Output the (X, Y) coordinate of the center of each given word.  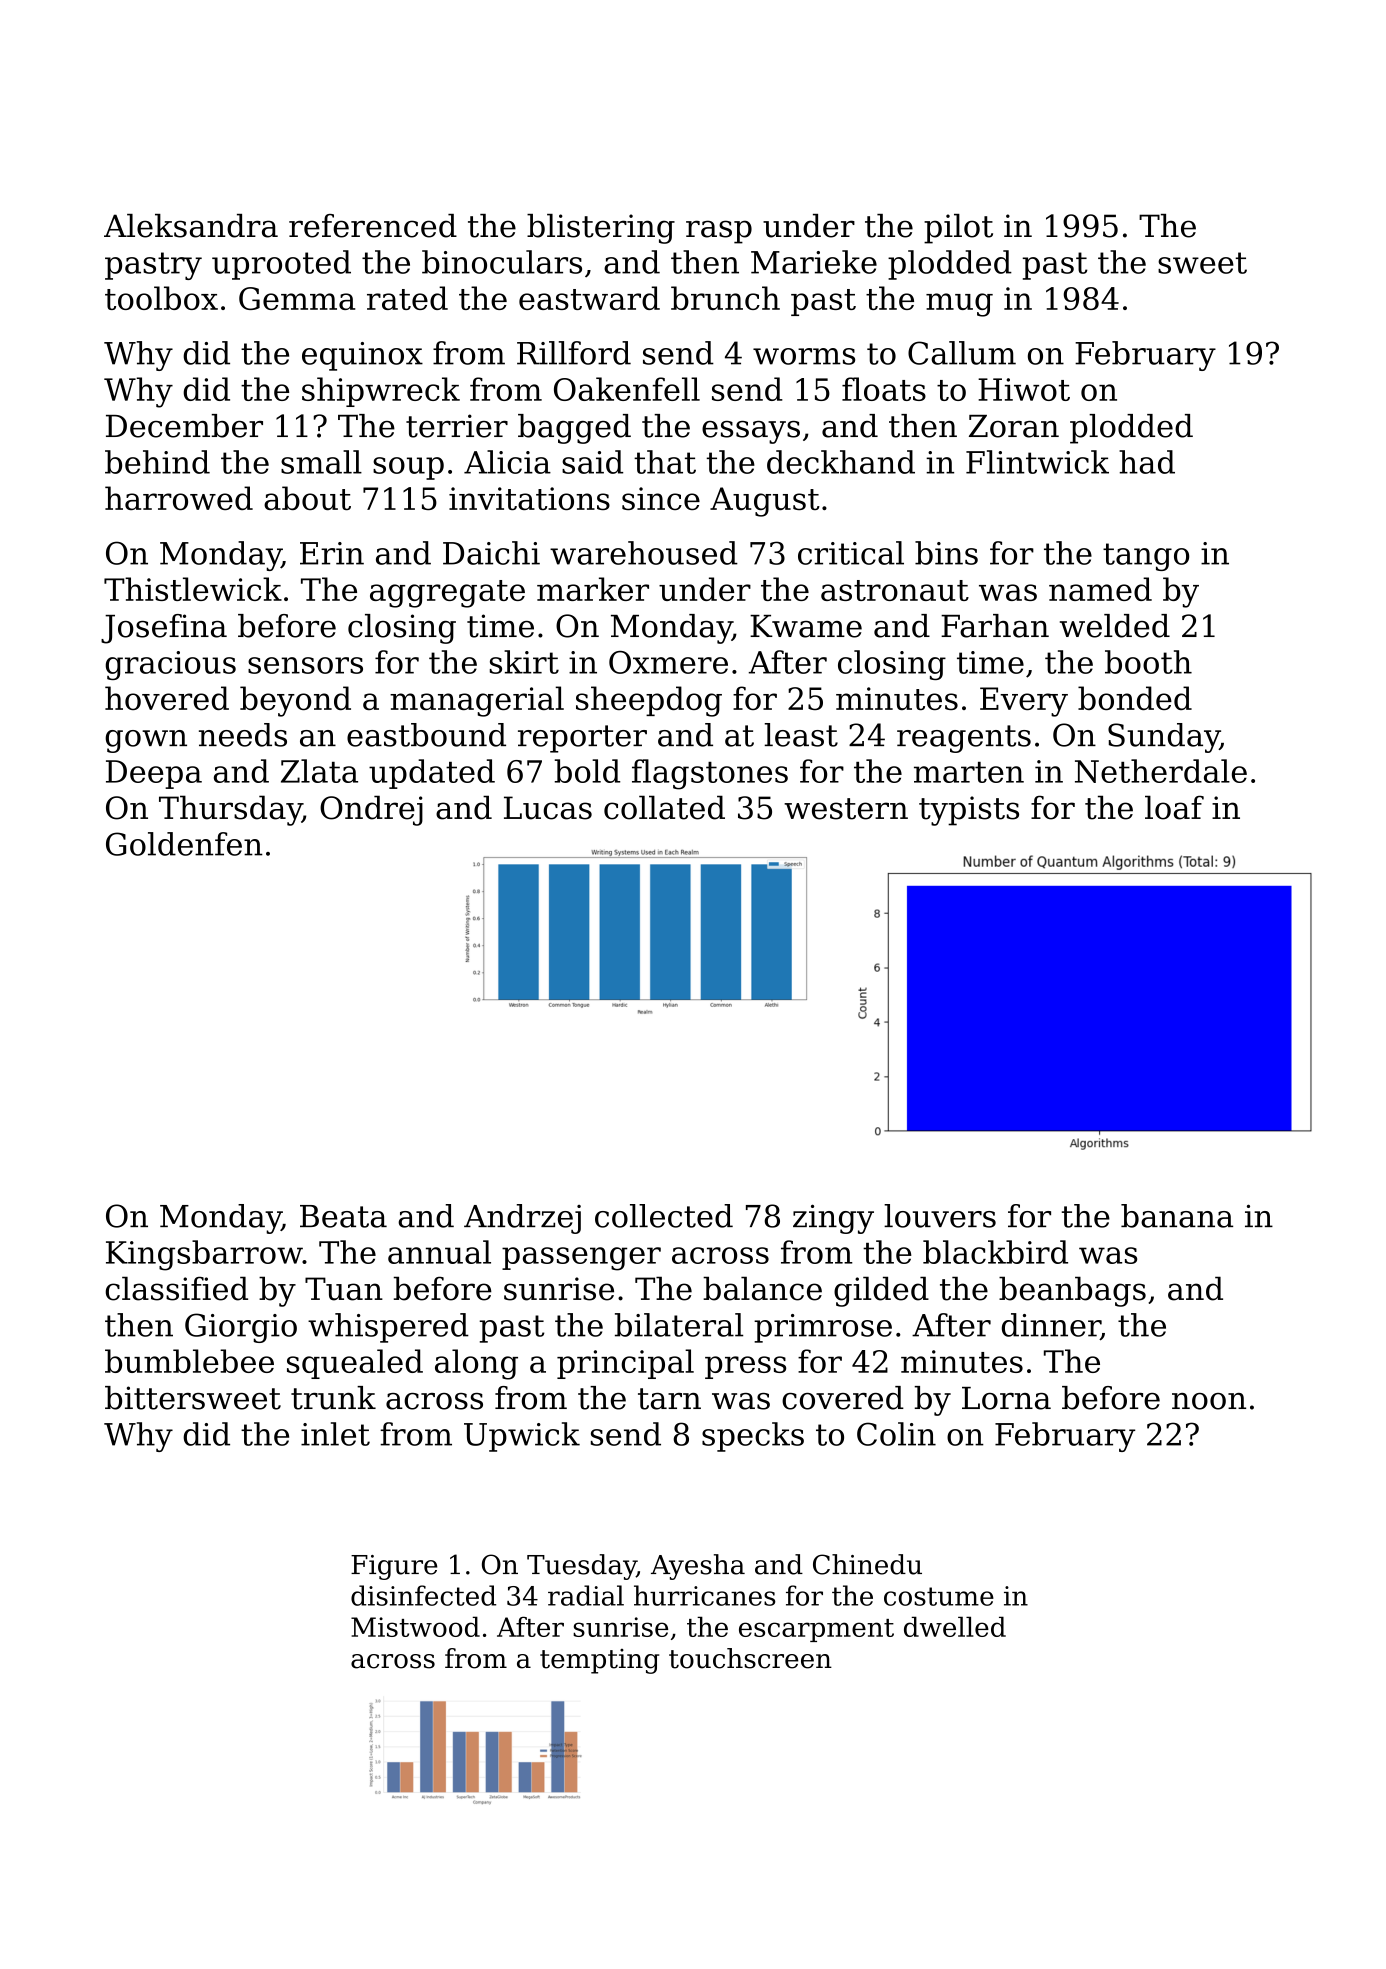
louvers (940, 1216)
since (661, 498)
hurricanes (704, 1595)
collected (664, 1216)
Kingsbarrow (204, 1255)
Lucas (548, 808)
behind (157, 462)
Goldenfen (184, 844)
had (1147, 462)
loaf (1174, 807)
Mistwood (415, 1626)
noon (1209, 1401)
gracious (170, 665)
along (476, 1364)
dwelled (955, 1626)
